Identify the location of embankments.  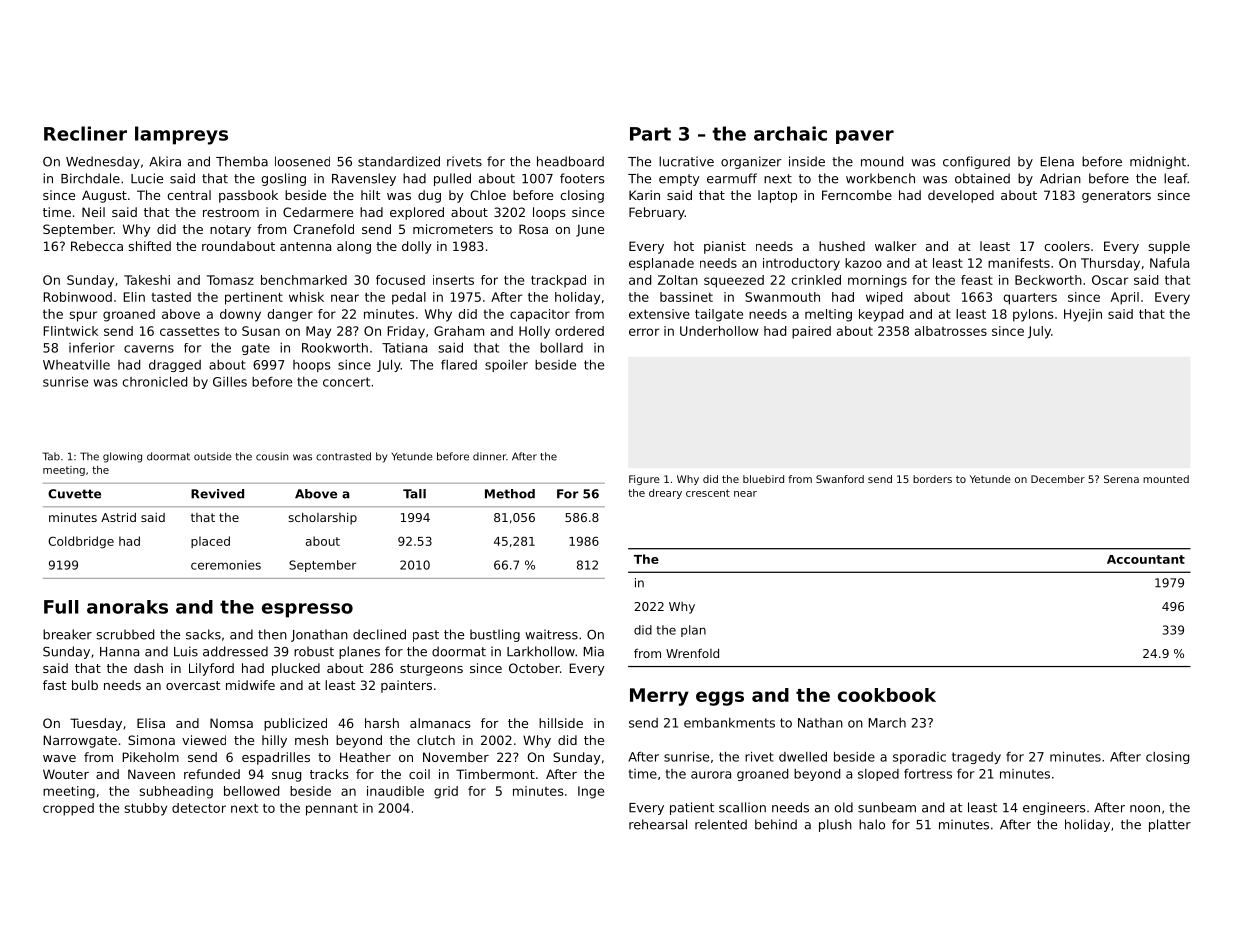
(729, 722).
